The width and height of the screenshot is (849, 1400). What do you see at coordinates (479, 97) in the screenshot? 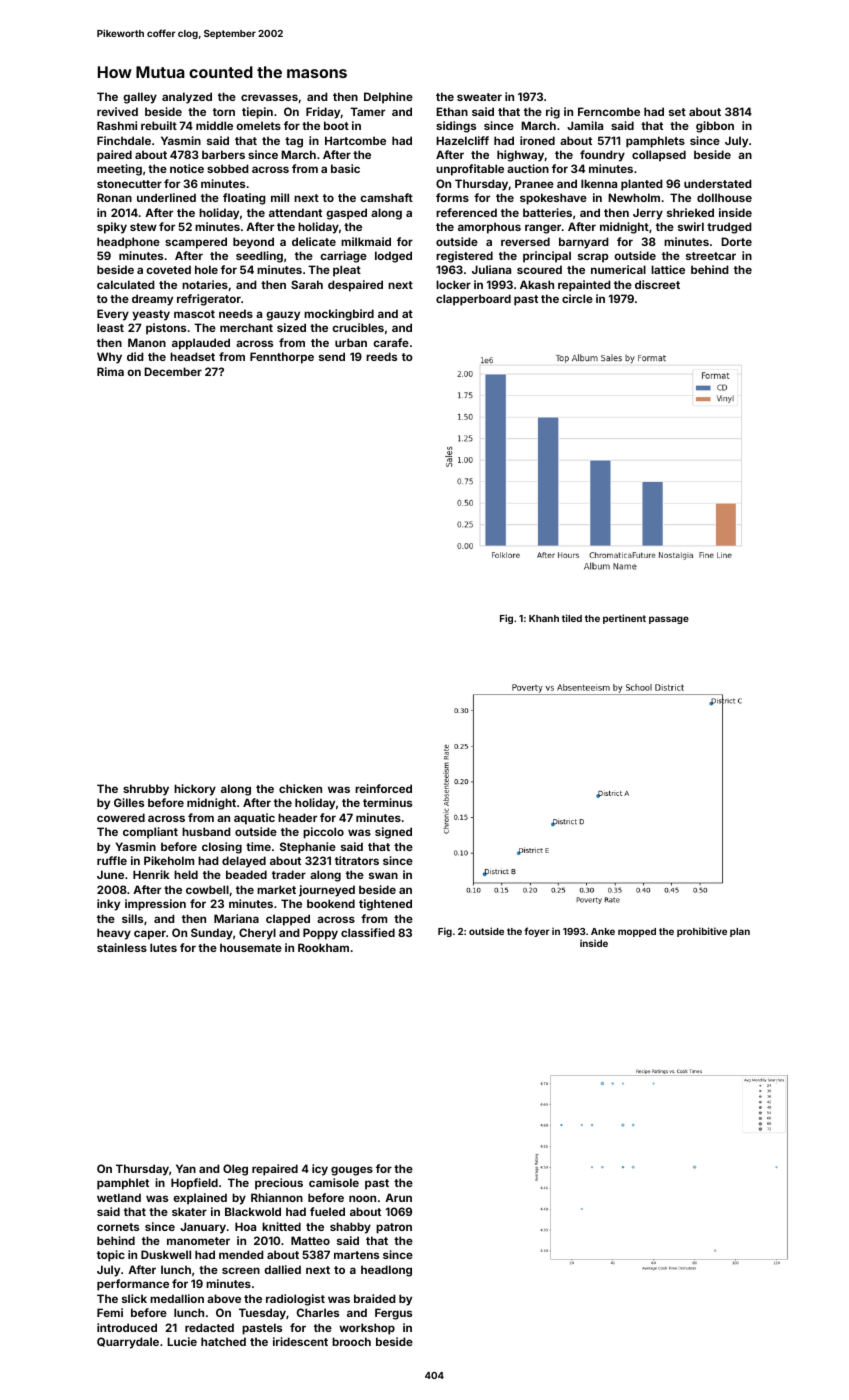
I see `sweater` at bounding box center [479, 97].
